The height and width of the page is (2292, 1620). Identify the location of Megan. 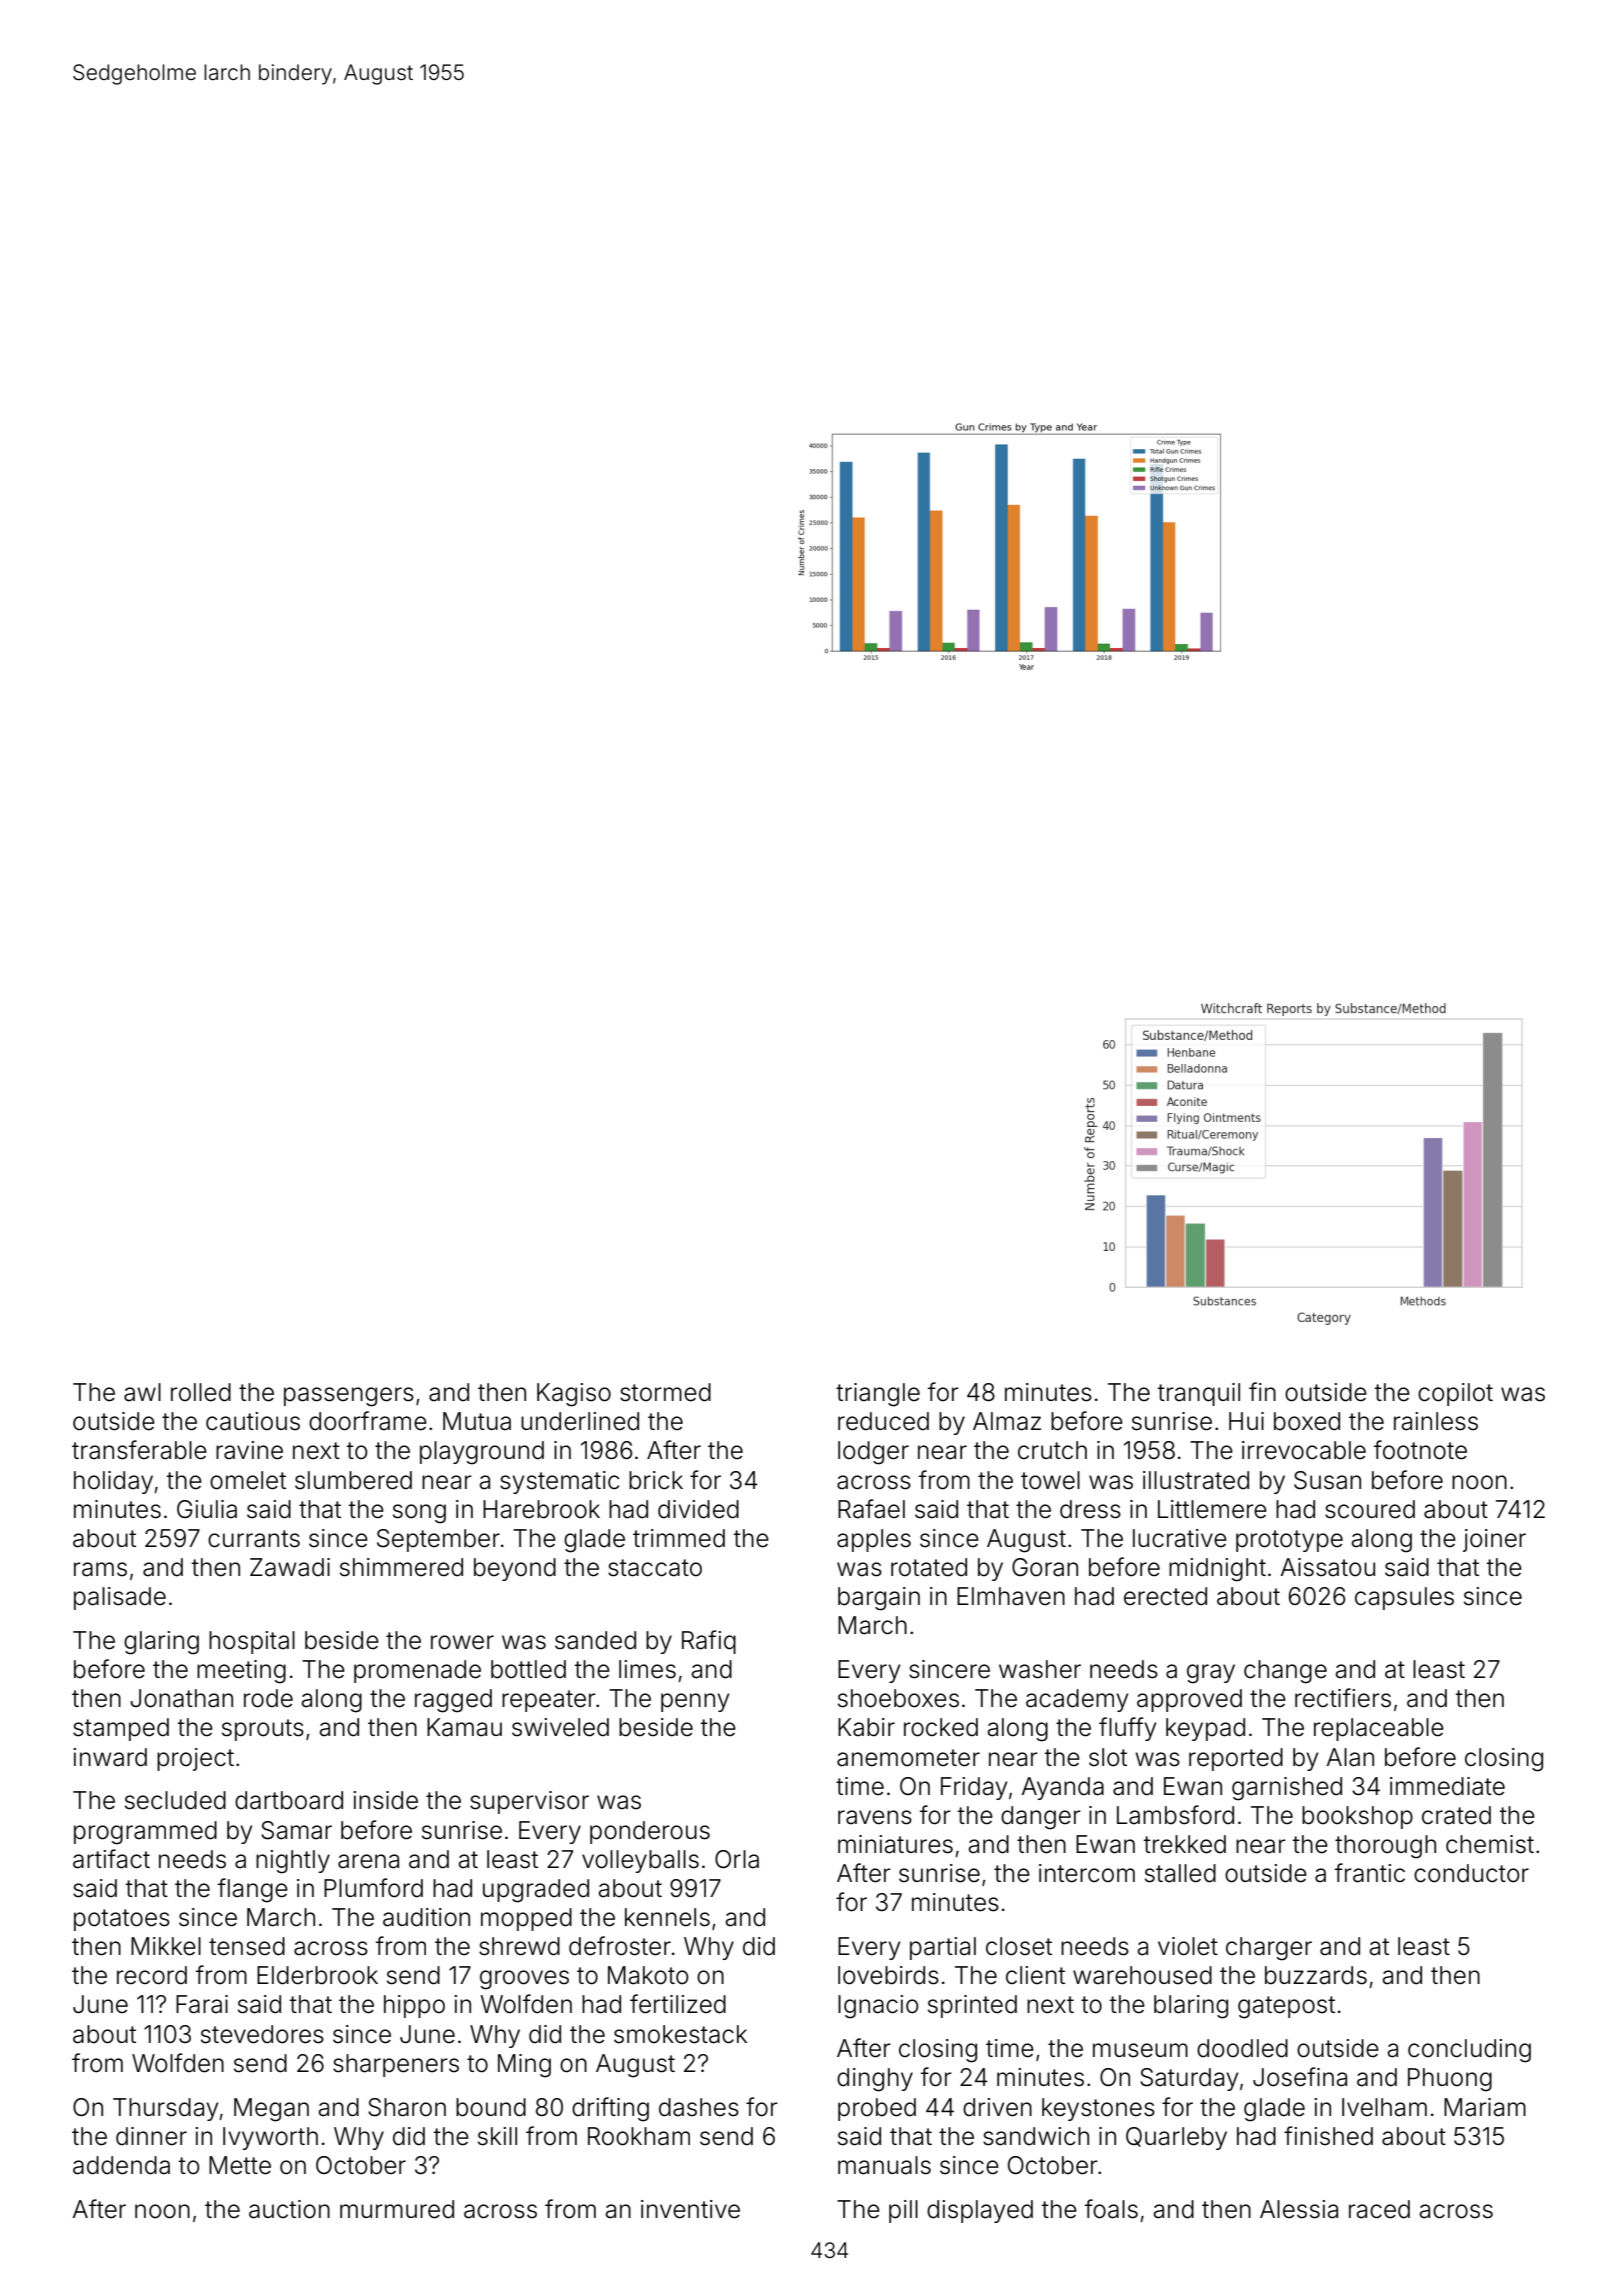
(271, 2110).
